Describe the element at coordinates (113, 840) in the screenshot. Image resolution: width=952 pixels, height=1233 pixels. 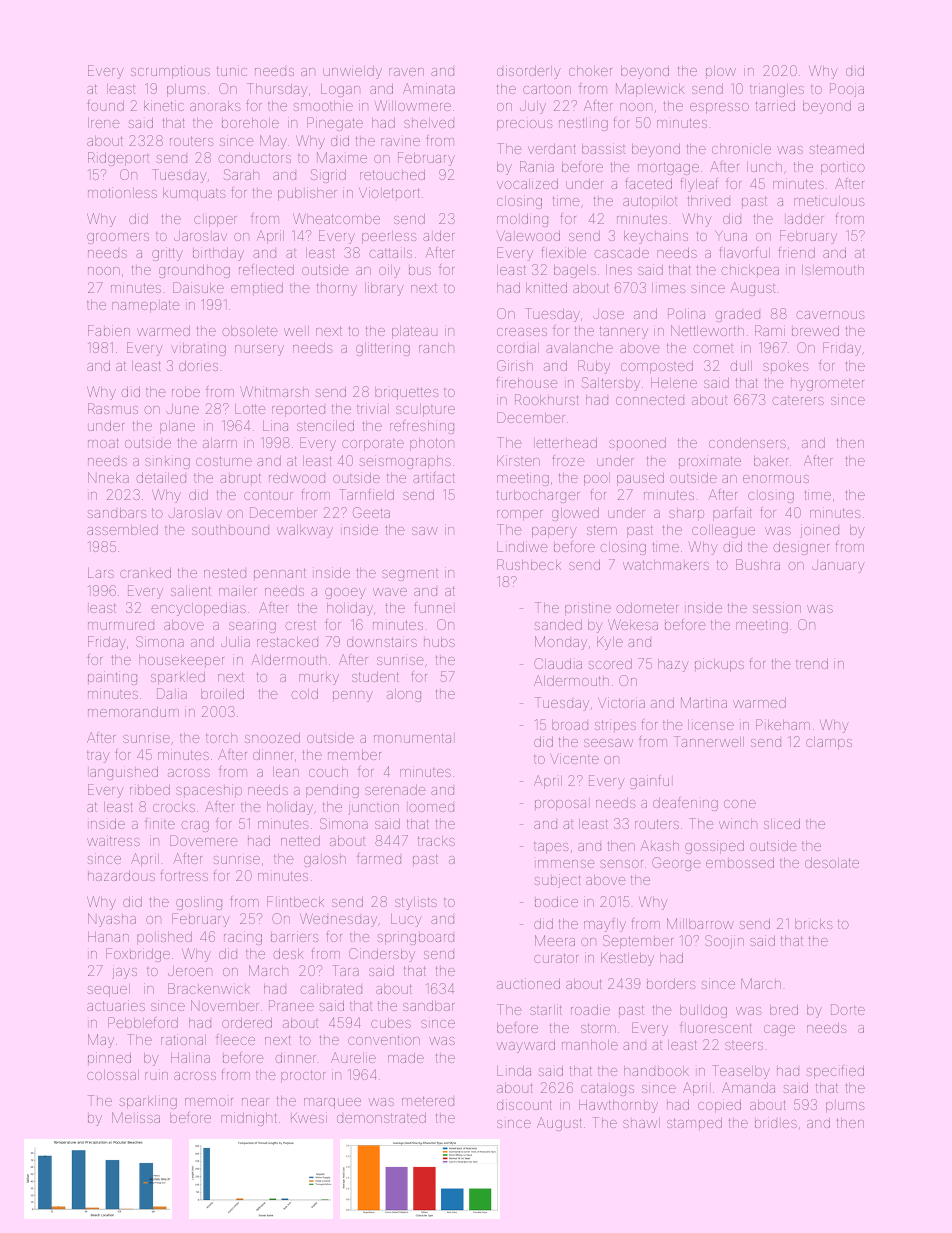
I see `waitress` at that location.
